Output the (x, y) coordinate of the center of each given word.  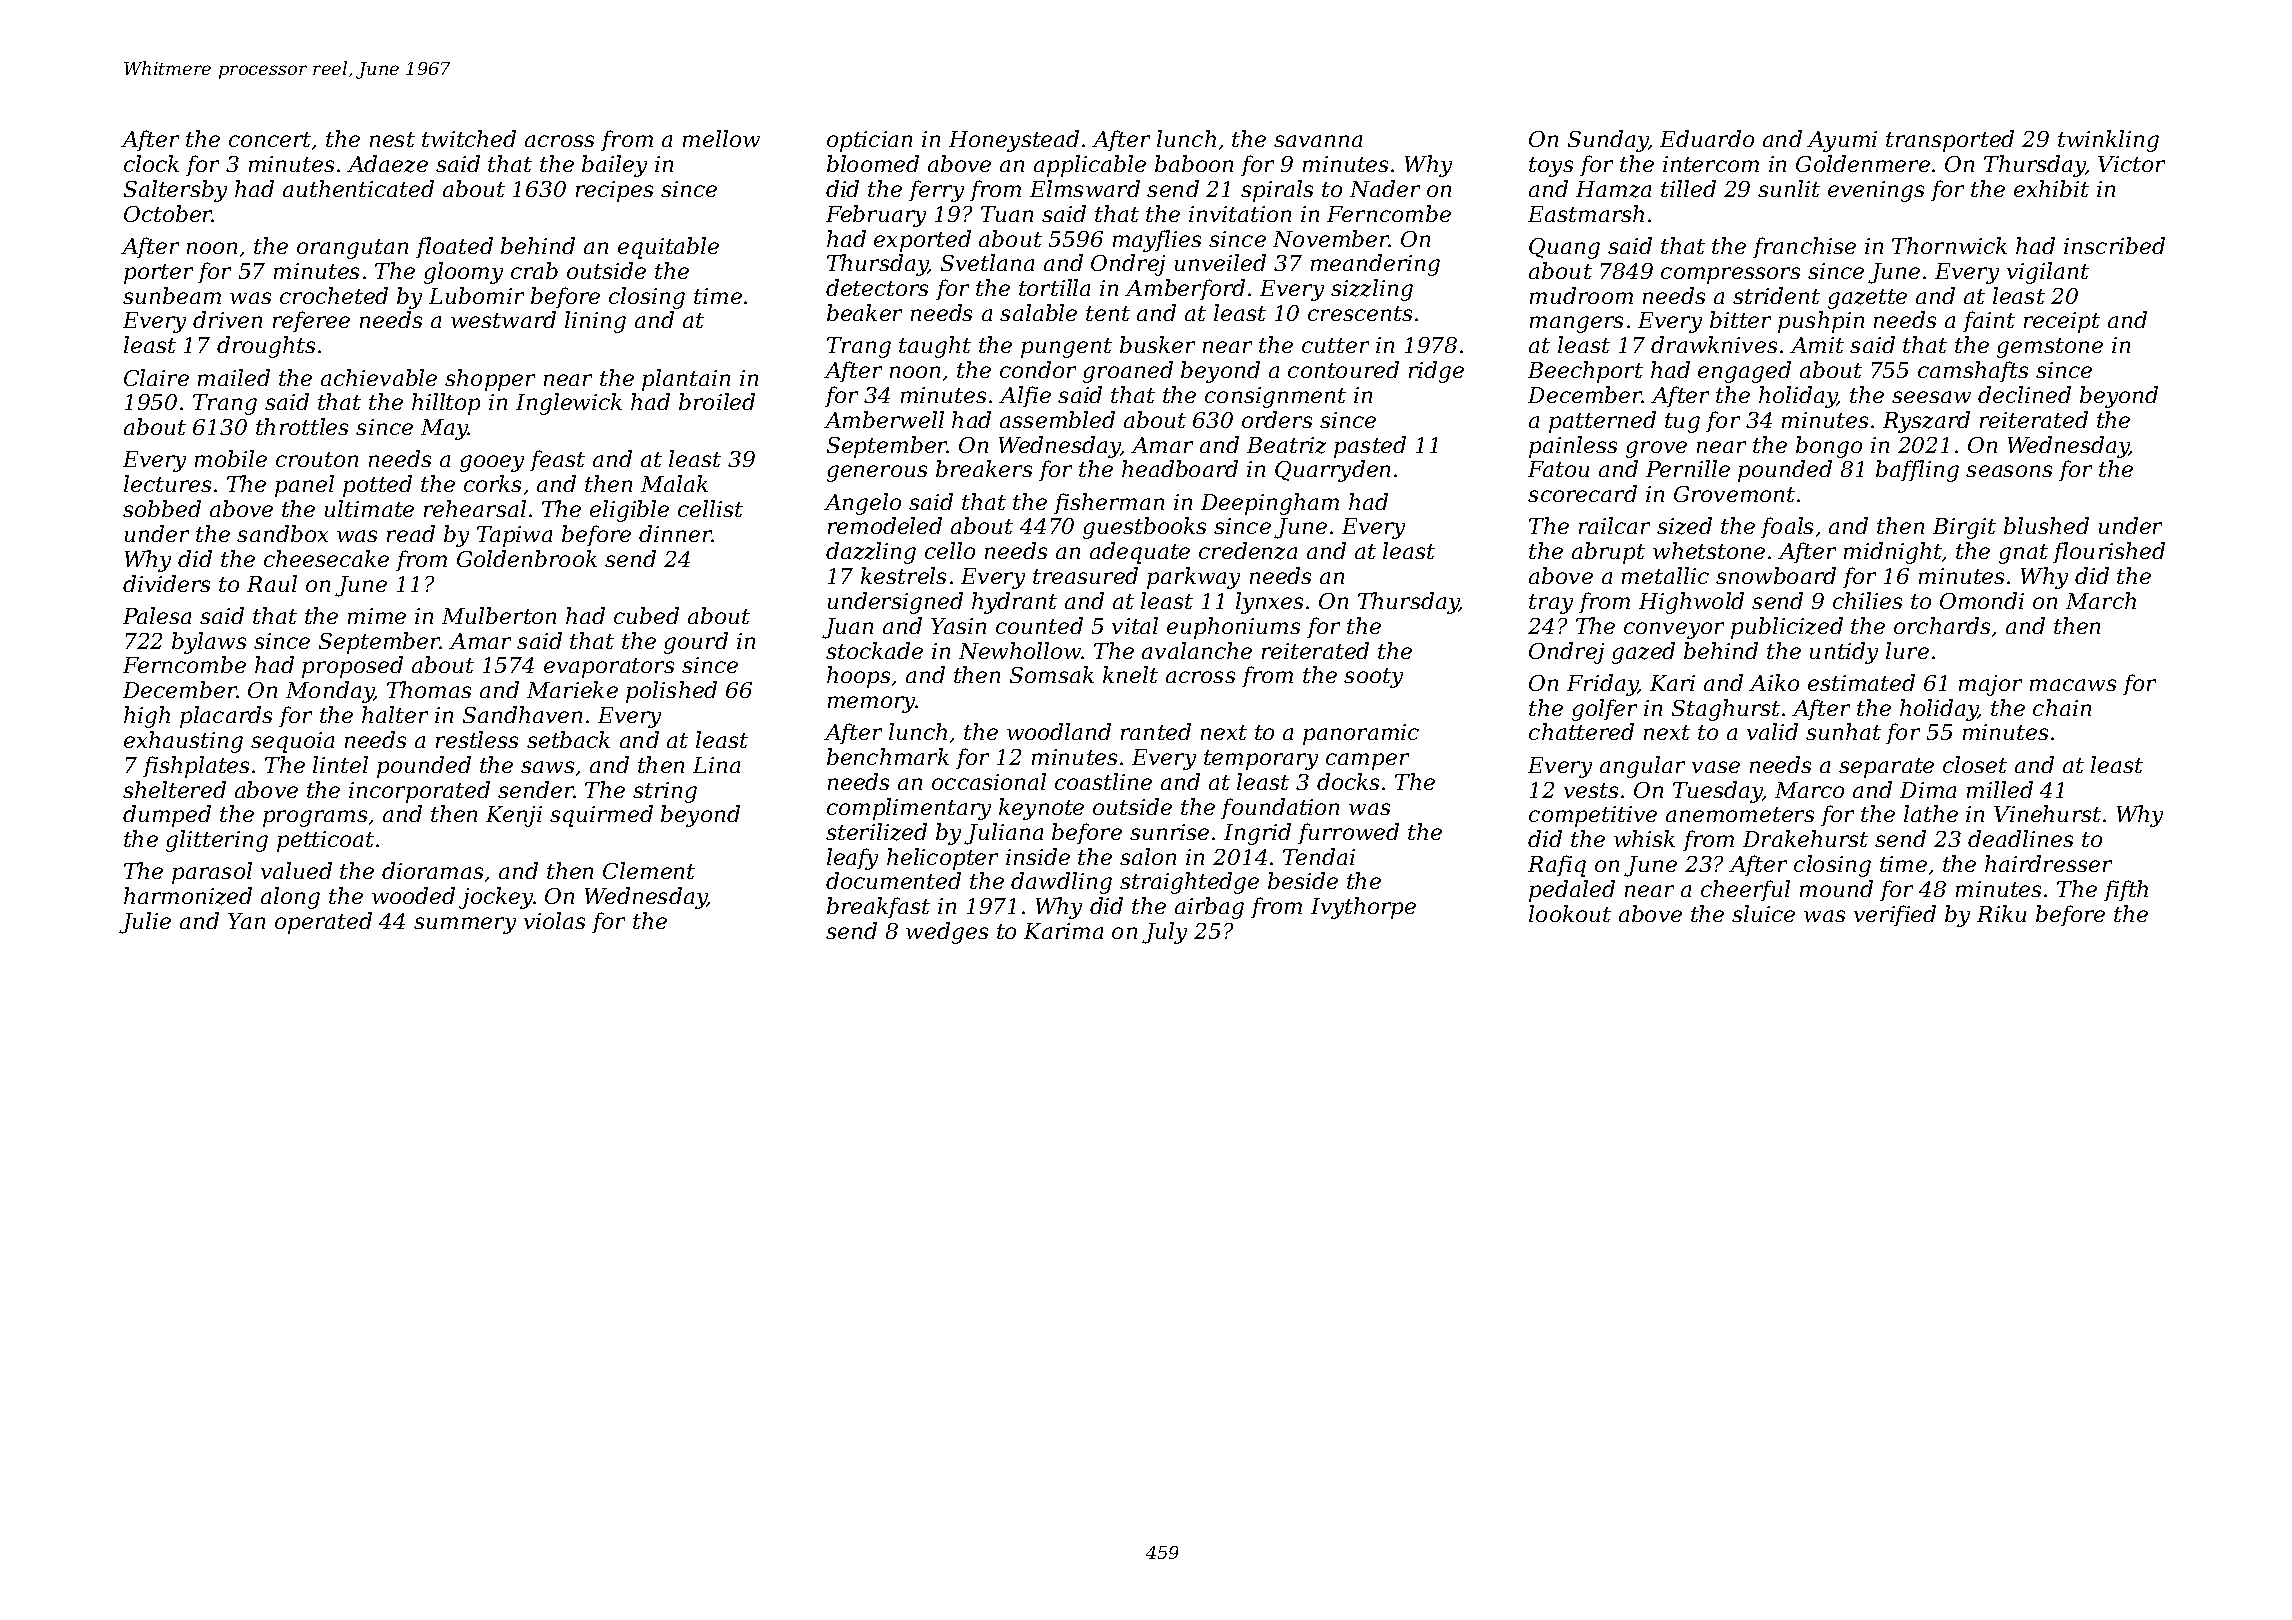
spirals (1277, 191)
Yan (246, 921)
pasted (1370, 447)
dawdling (1061, 883)
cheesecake (326, 558)
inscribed (2114, 245)
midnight (1893, 553)
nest (392, 139)
